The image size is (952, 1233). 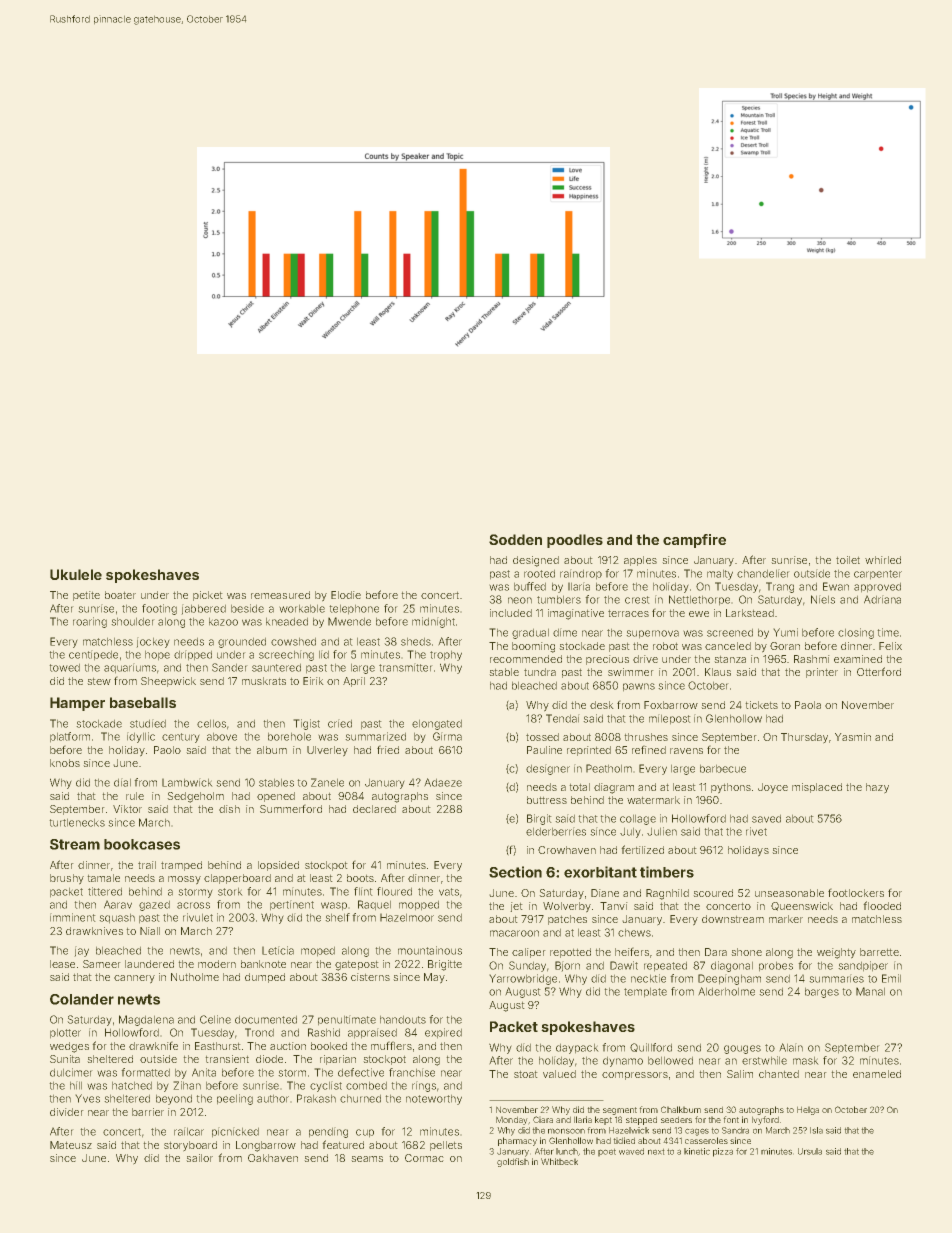 I want to click on vats, so click(x=449, y=892).
